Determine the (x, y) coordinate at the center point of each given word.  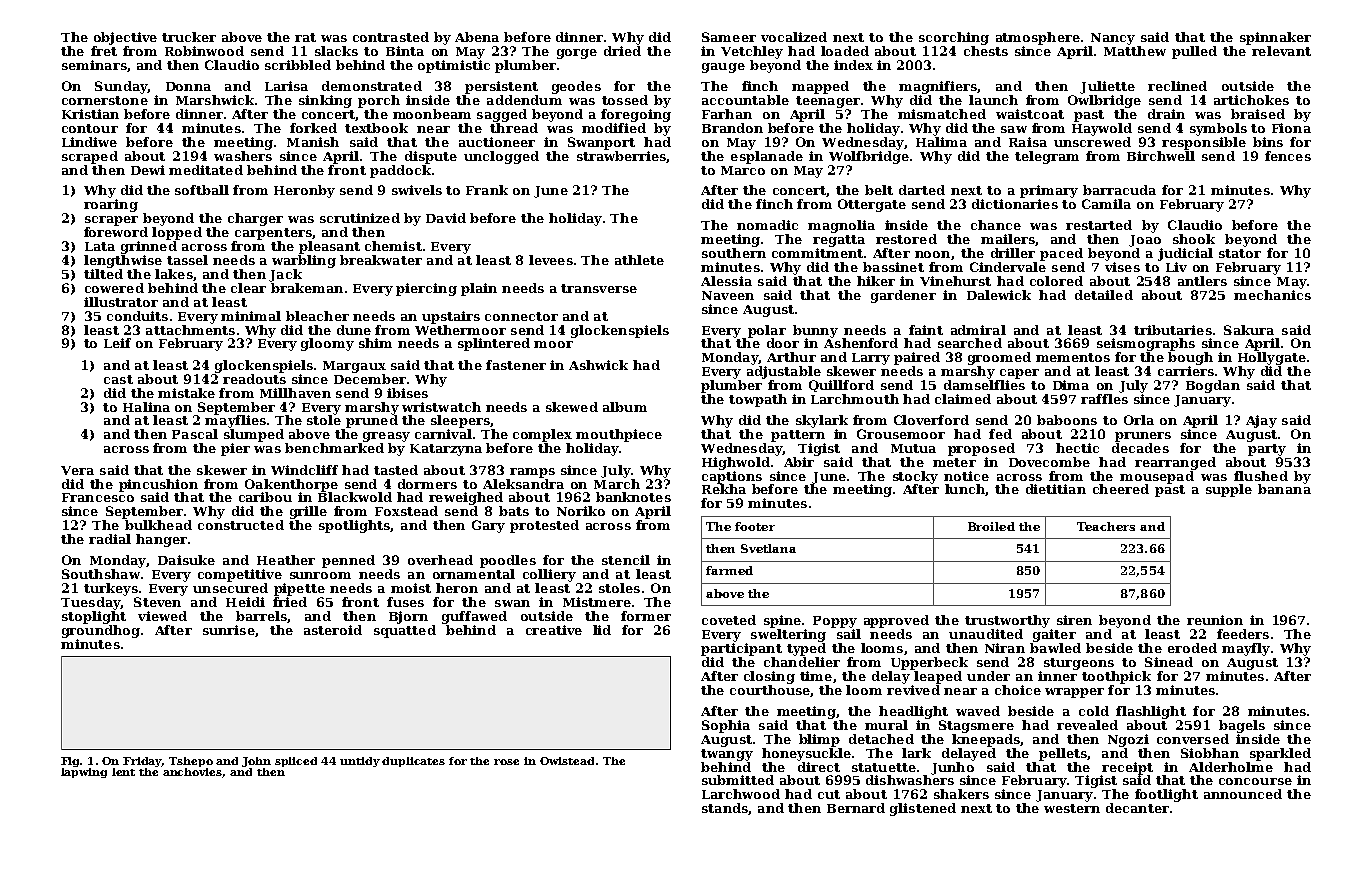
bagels (1242, 726)
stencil (626, 560)
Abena (477, 37)
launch (993, 100)
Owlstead (567, 761)
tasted (396, 470)
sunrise (229, 630)
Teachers (1106, 526)
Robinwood (204, 51)
